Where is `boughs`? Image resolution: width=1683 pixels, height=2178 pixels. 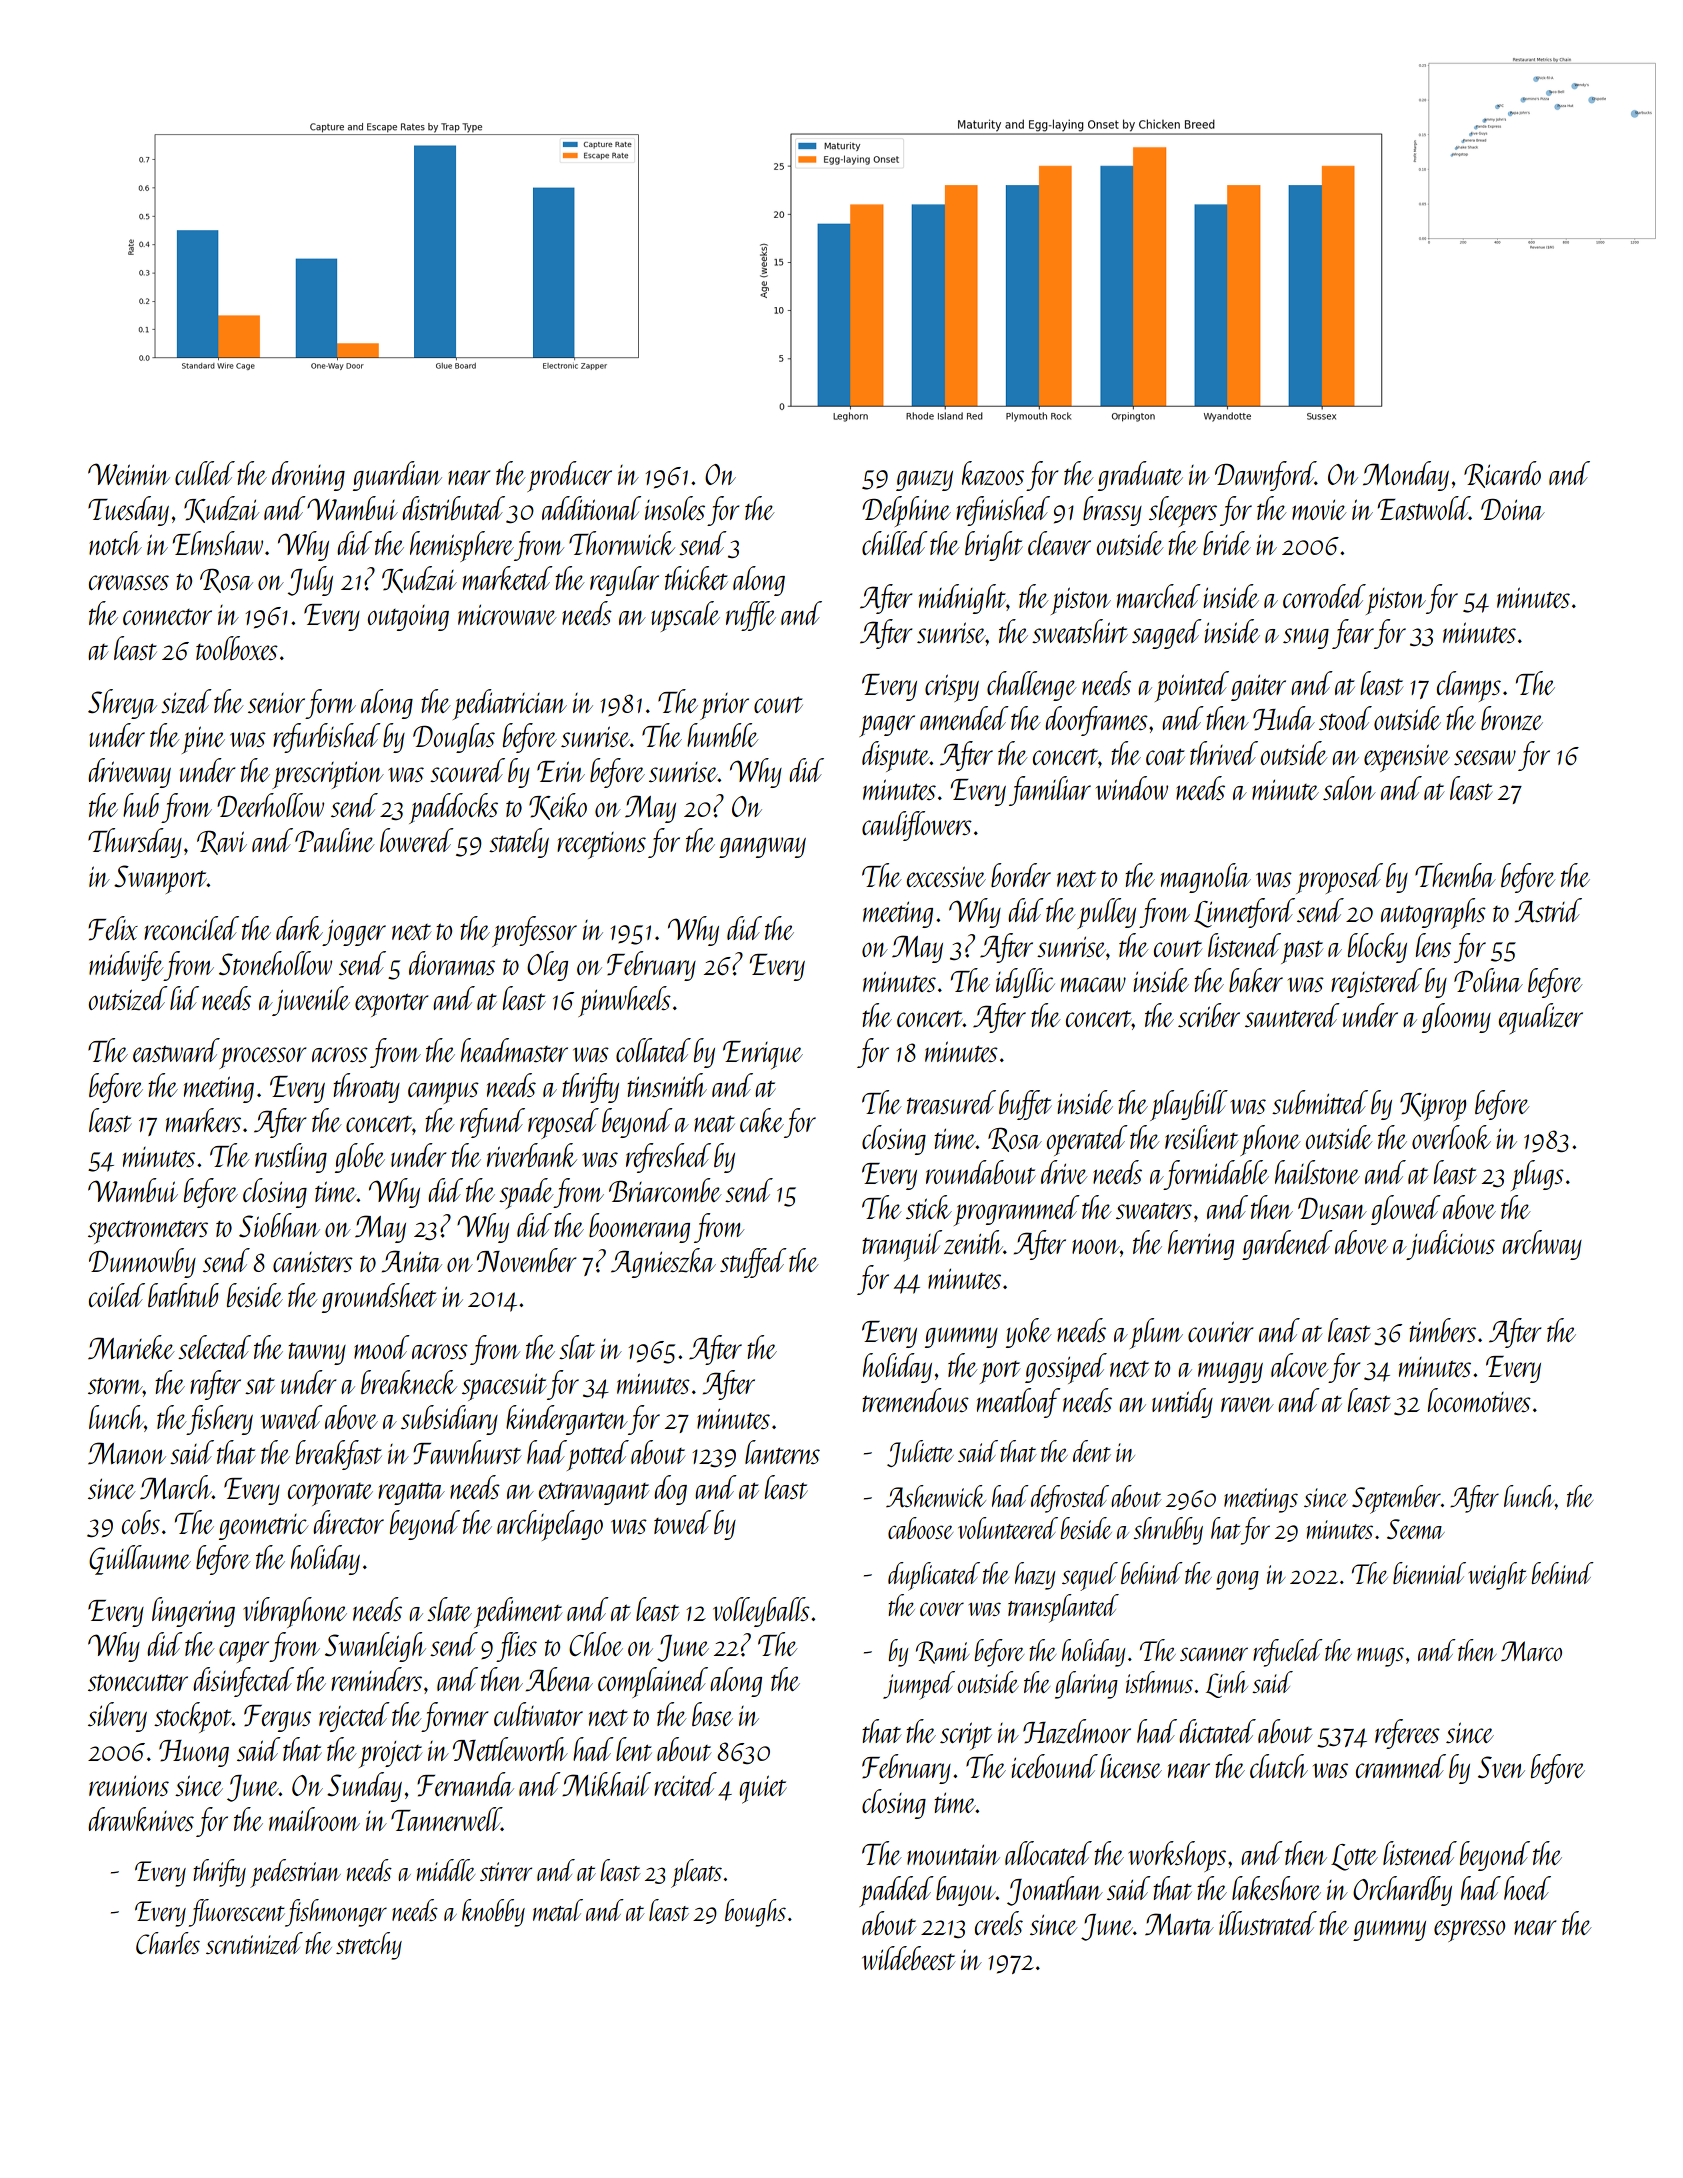 boughs is located at coordinates (755, 1913).
